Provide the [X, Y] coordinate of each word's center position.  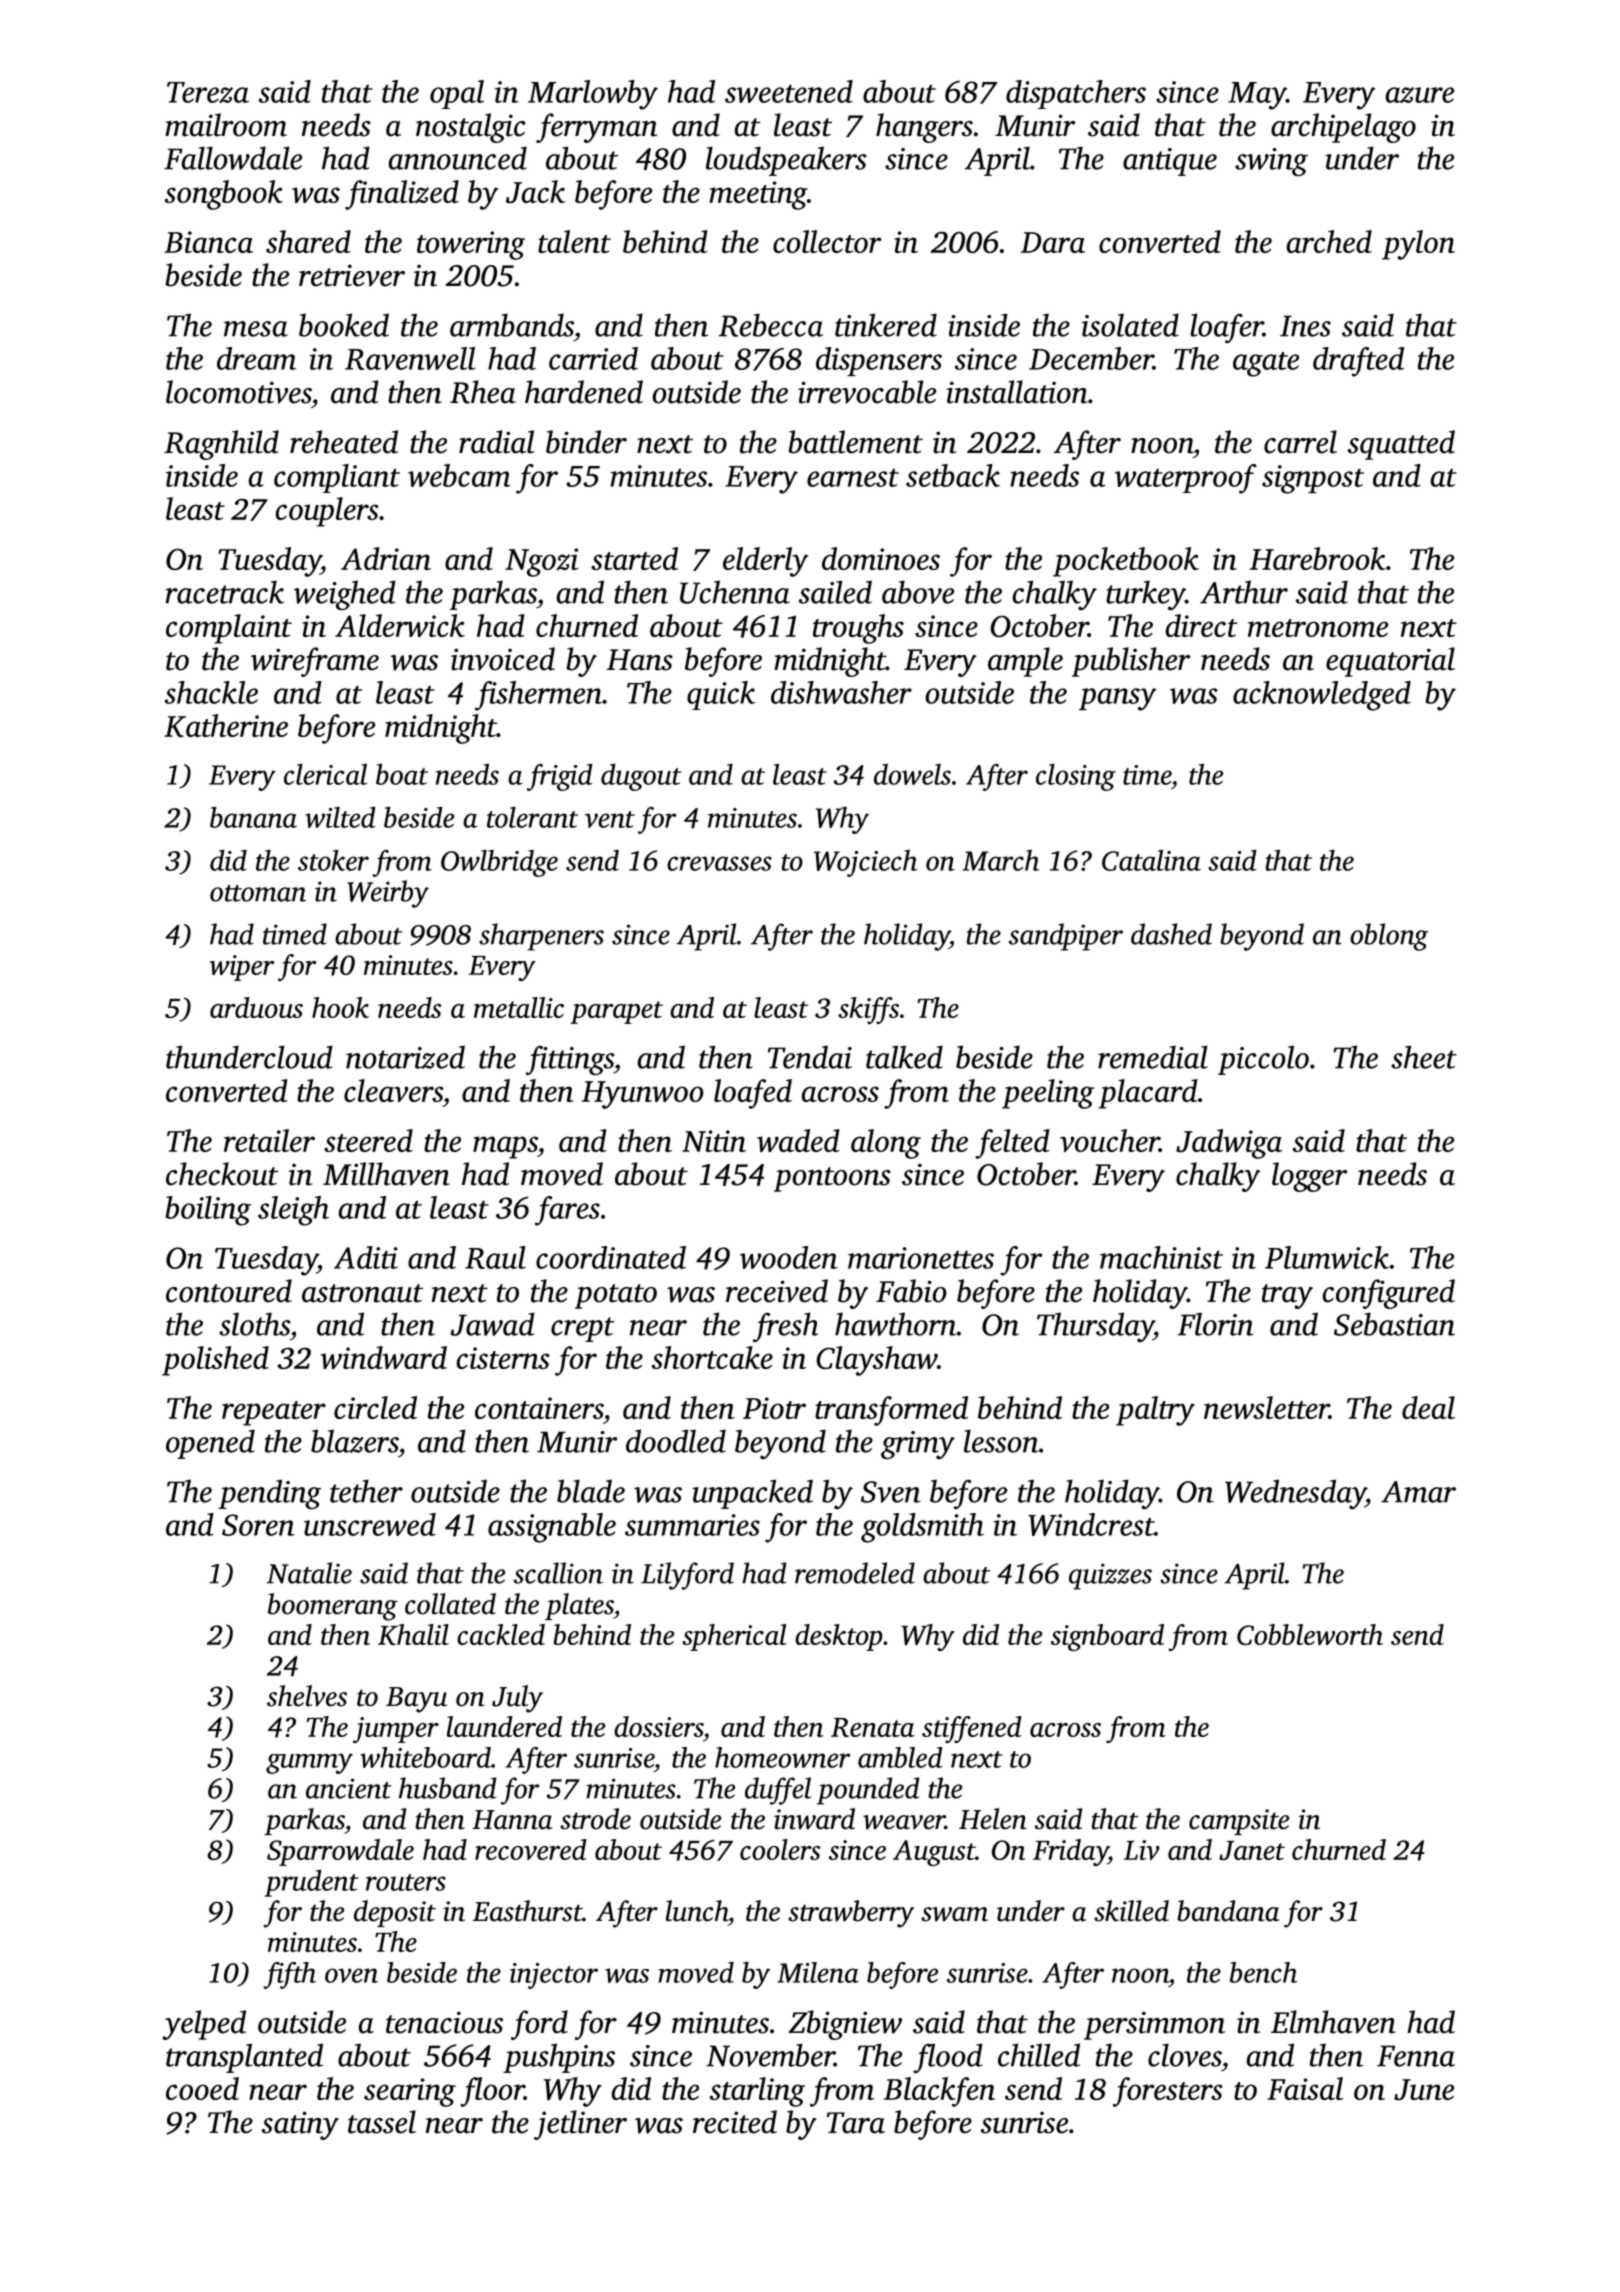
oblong [1389, 937]
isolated [1130, 325]
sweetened [789, 91]
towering [471, 245]
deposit [395, 1913]
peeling [1048, 1094]
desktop [838, 1637]
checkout [222, 1174]
